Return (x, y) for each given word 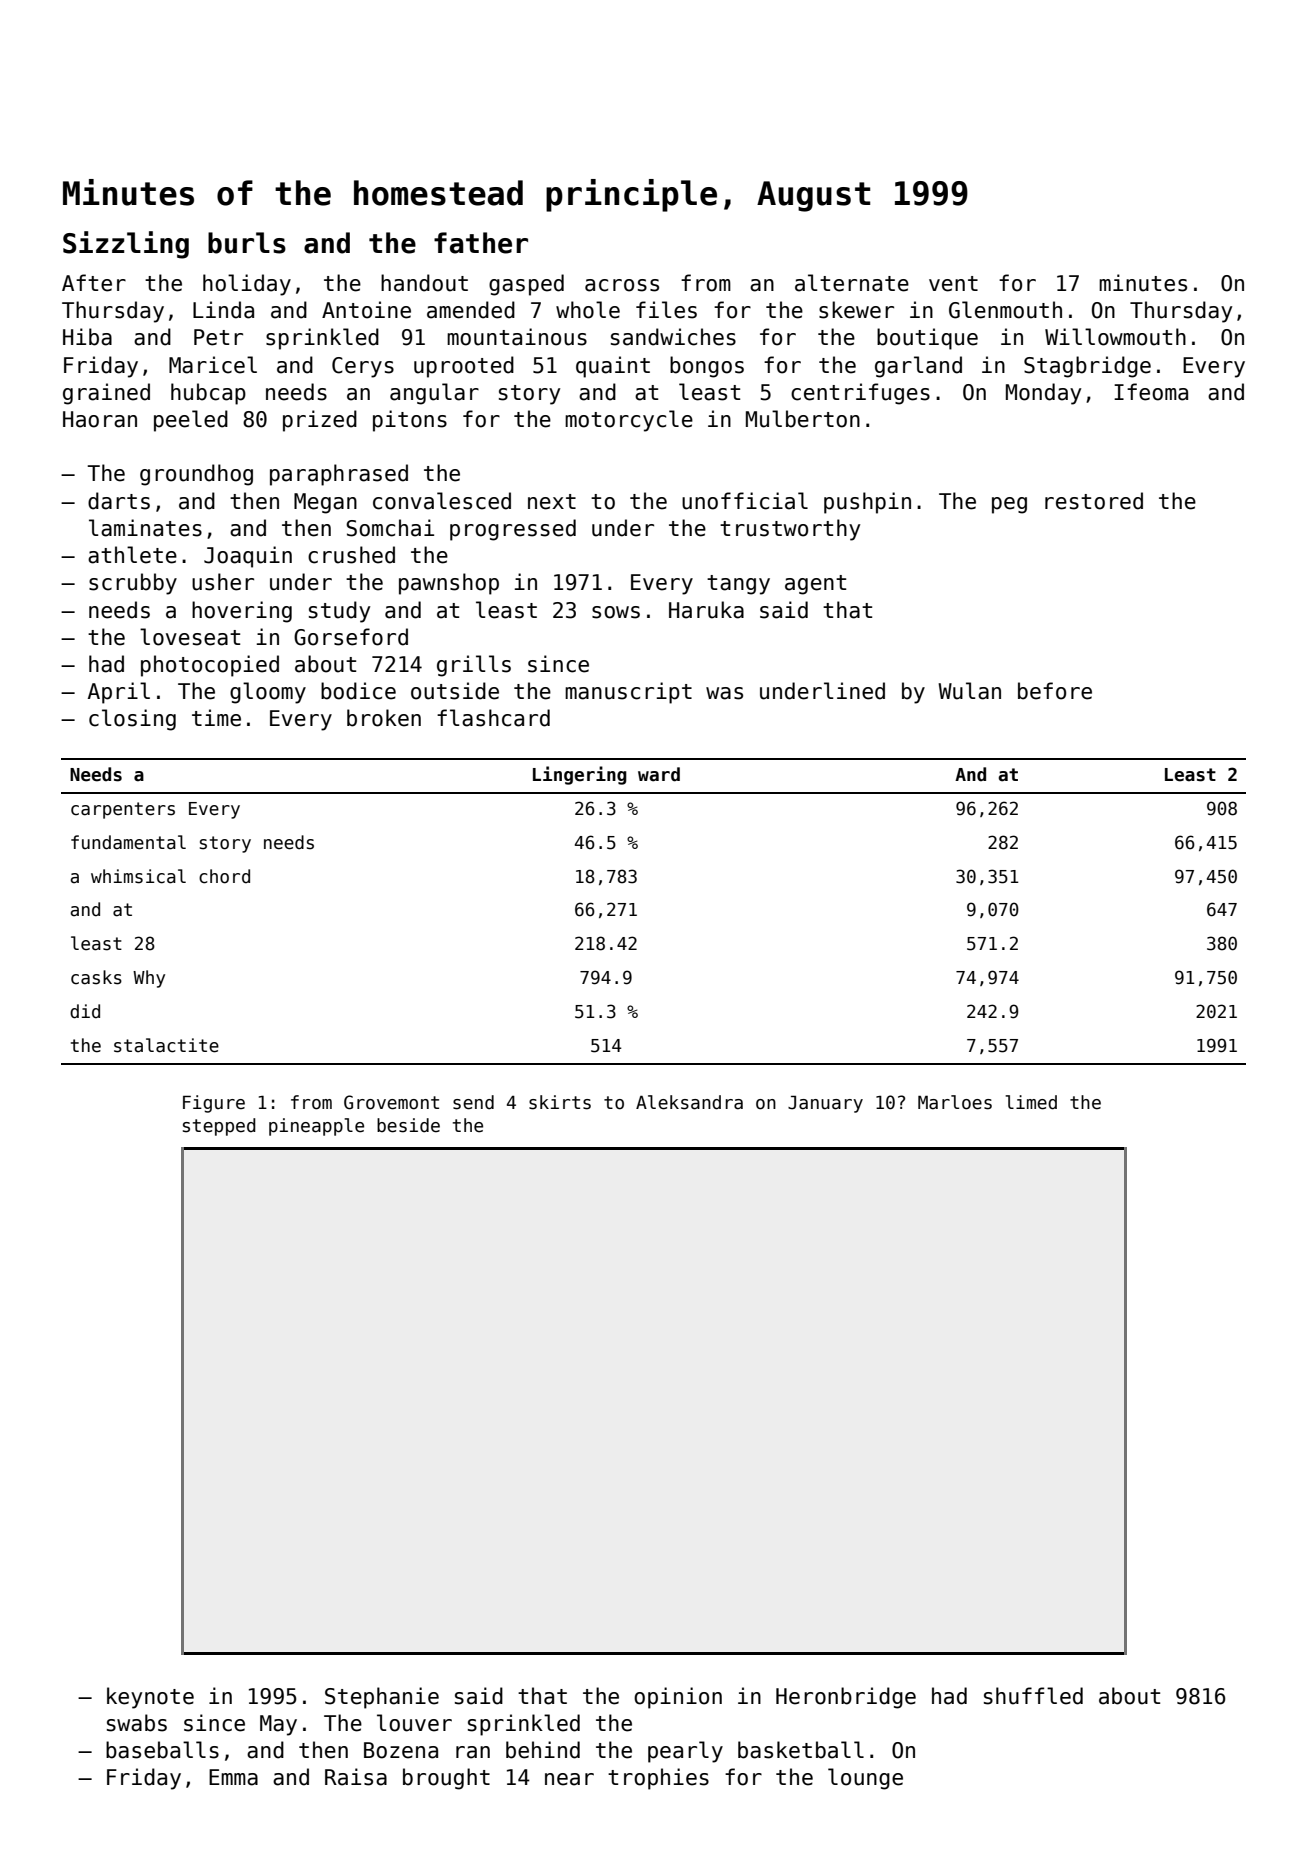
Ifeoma (1151, 392)
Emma (233, 1777)
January (825, 1104)
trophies (658, 1779)
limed (1031, 1102)
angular (434, 394)
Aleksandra (689, 1102)
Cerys (363, 367)
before (1055, 691)
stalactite (166, 1045)
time (216, 718)
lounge (865, 1779)
